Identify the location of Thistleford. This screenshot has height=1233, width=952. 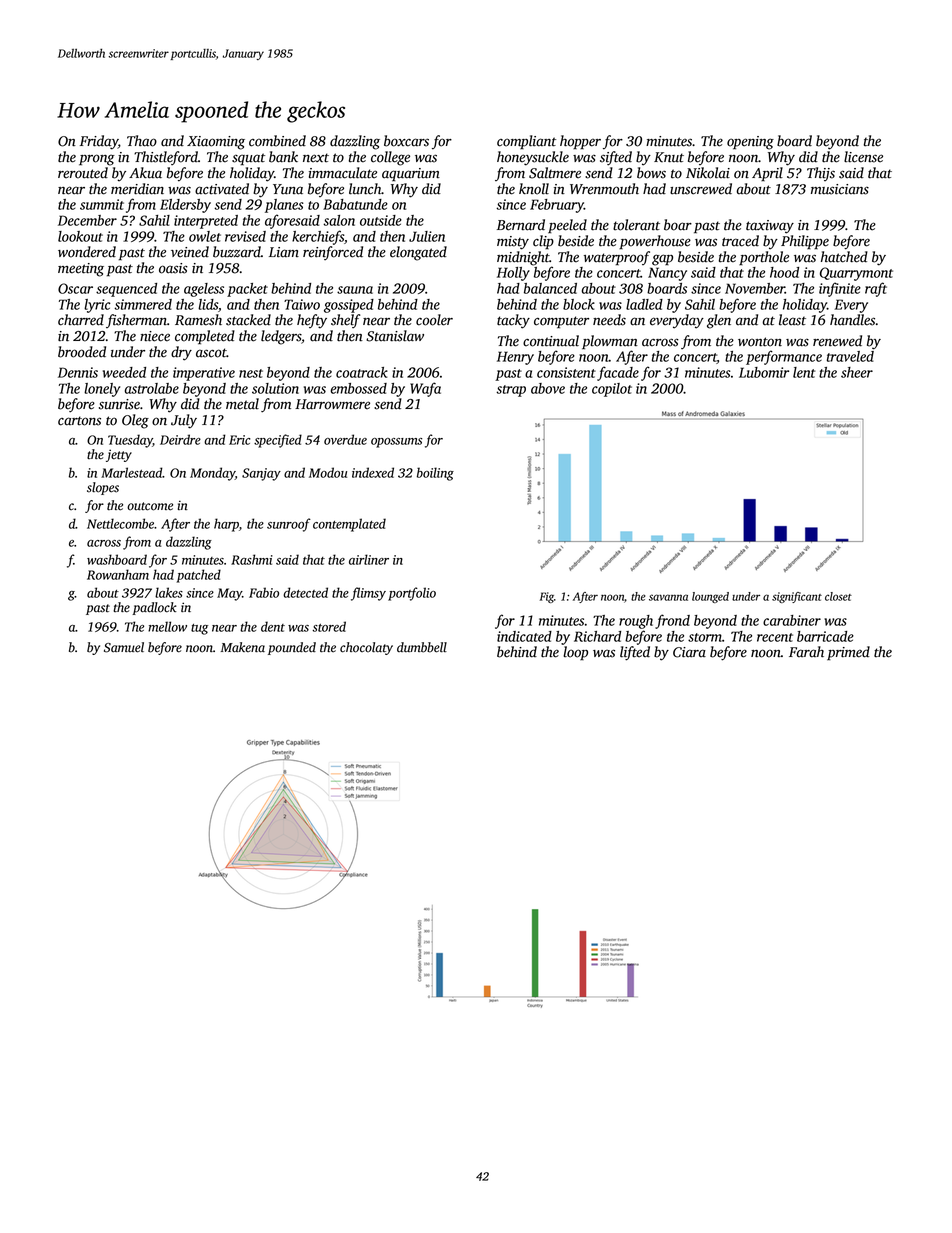
(166, 158).
